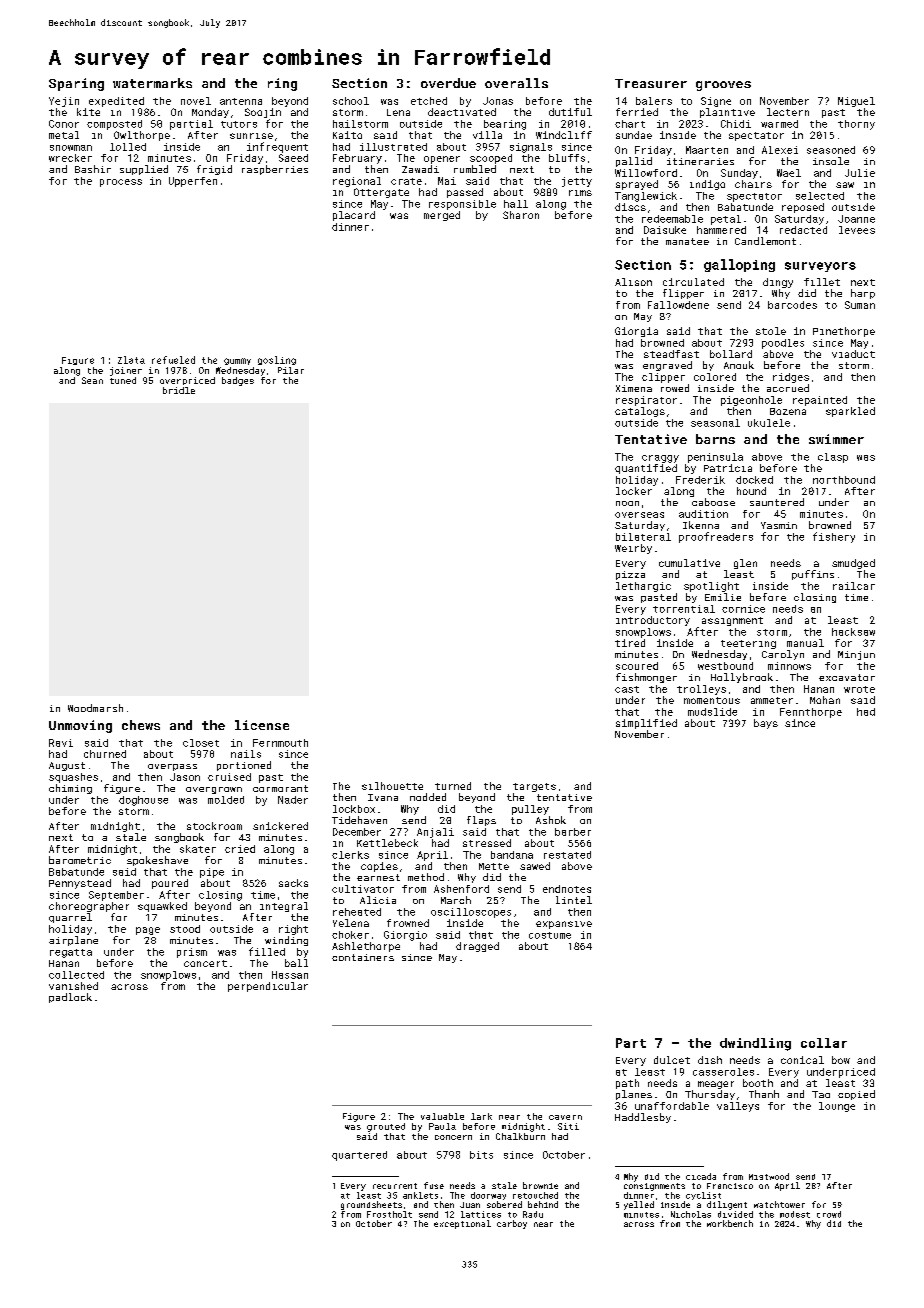 Image resolution: width=924 pixels, height=1308 pixels. What do you see at coordinates (831, 161) in the image?
I see `insole` at bounding box center [831, 161].
